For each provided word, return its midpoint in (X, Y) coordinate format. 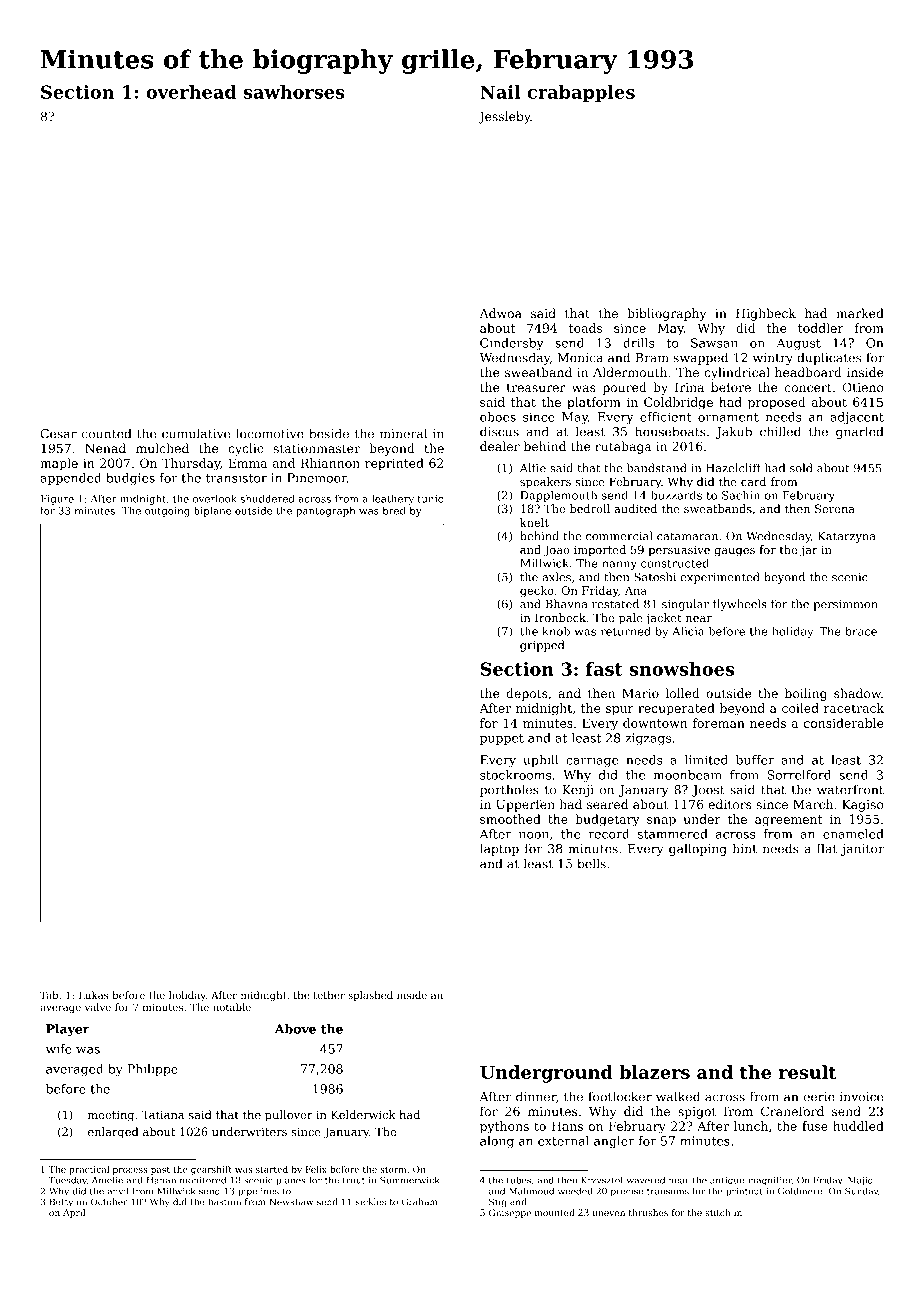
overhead (191, 92)
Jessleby (504, 117)
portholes (509, 790)
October (109, 1202)
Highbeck (766, 314)
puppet (502, 739)
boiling (806, 694)
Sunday (861, 1192)
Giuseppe (510, 1213)
